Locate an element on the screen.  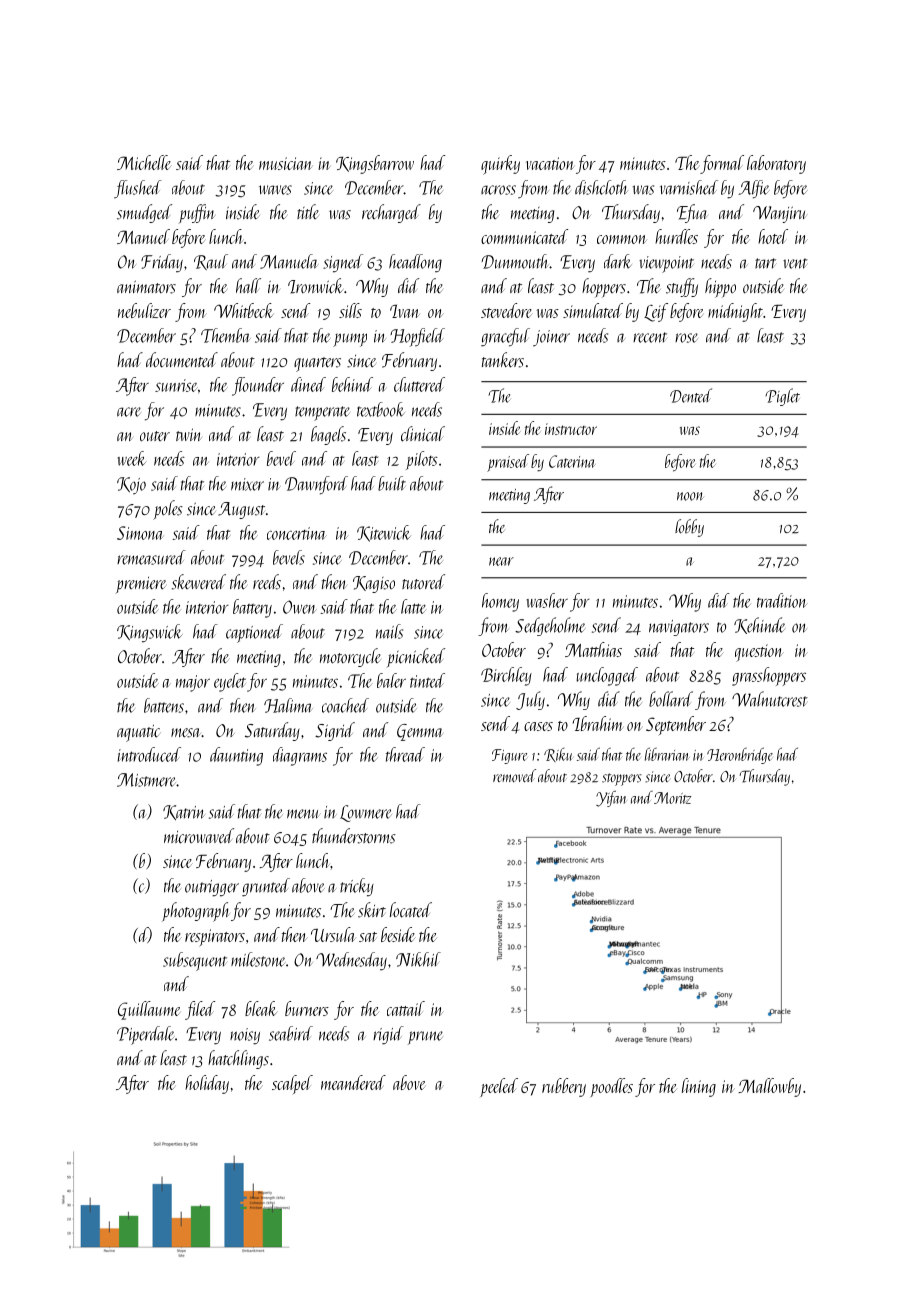
Heronbridge is located at coordinates (740, 755).
